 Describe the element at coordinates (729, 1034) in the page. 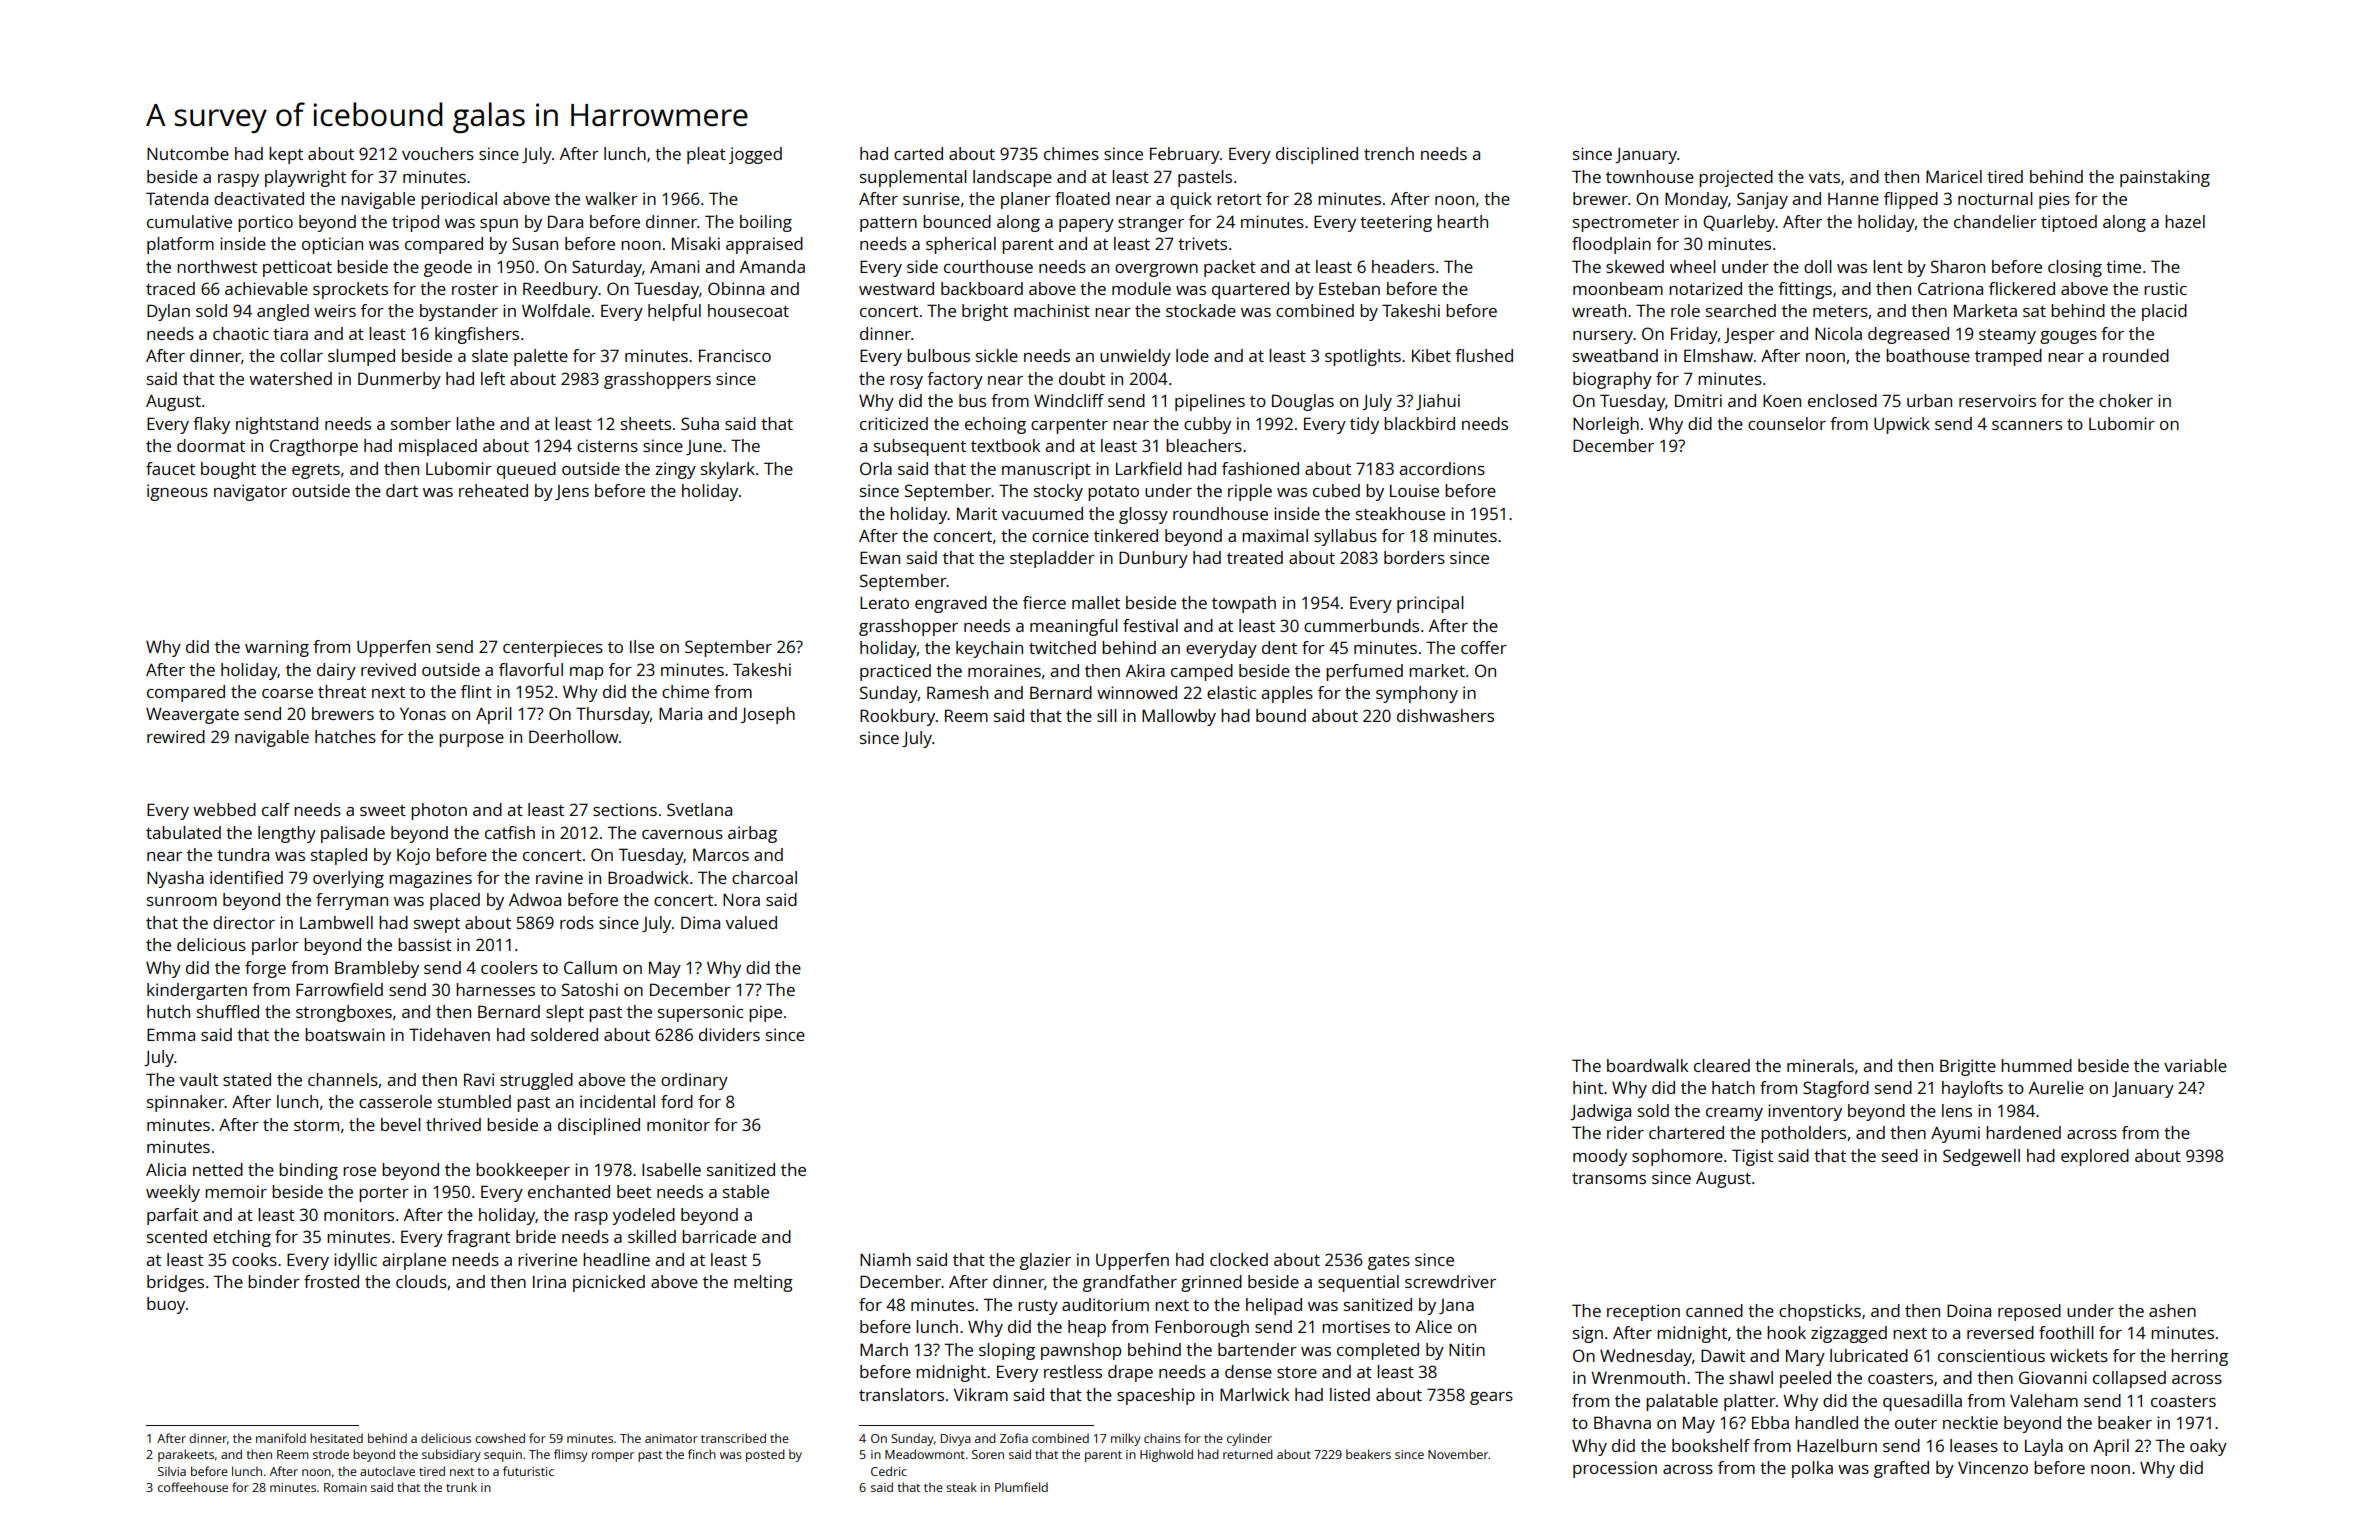

I see `dividers` at that location.
